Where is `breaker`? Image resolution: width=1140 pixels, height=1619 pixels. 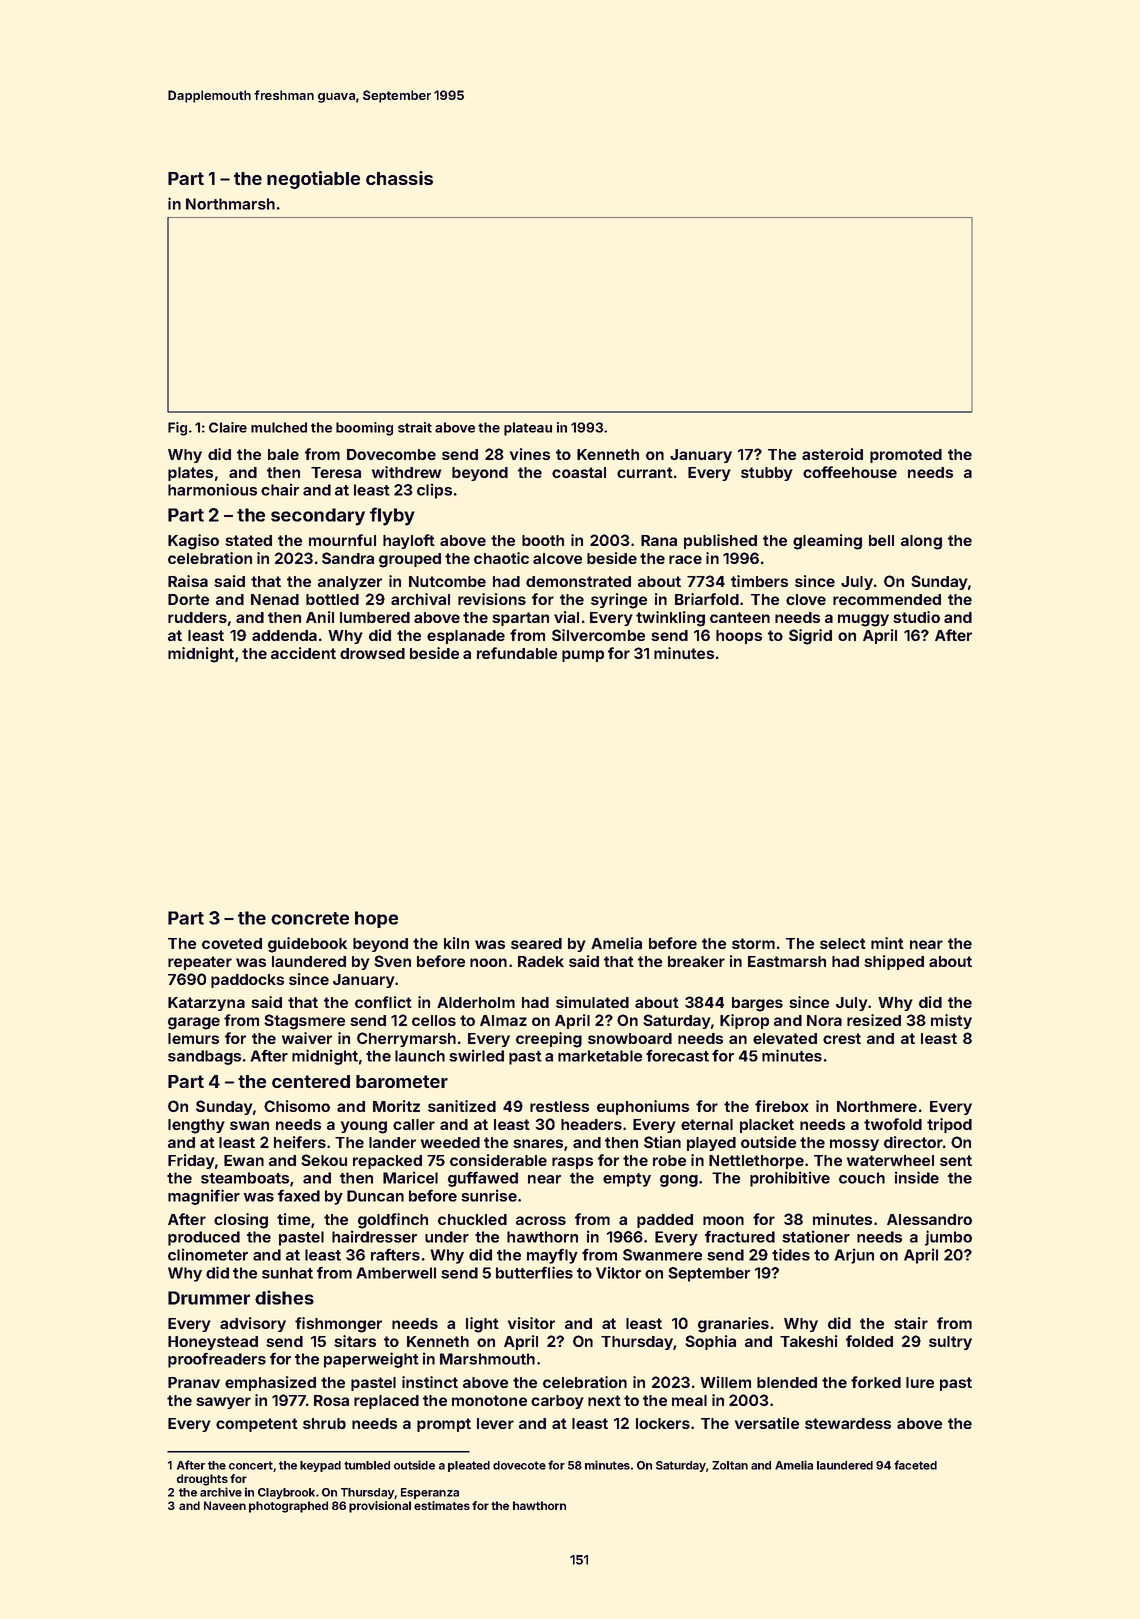 breaker is located at coordinates (696, 961).
